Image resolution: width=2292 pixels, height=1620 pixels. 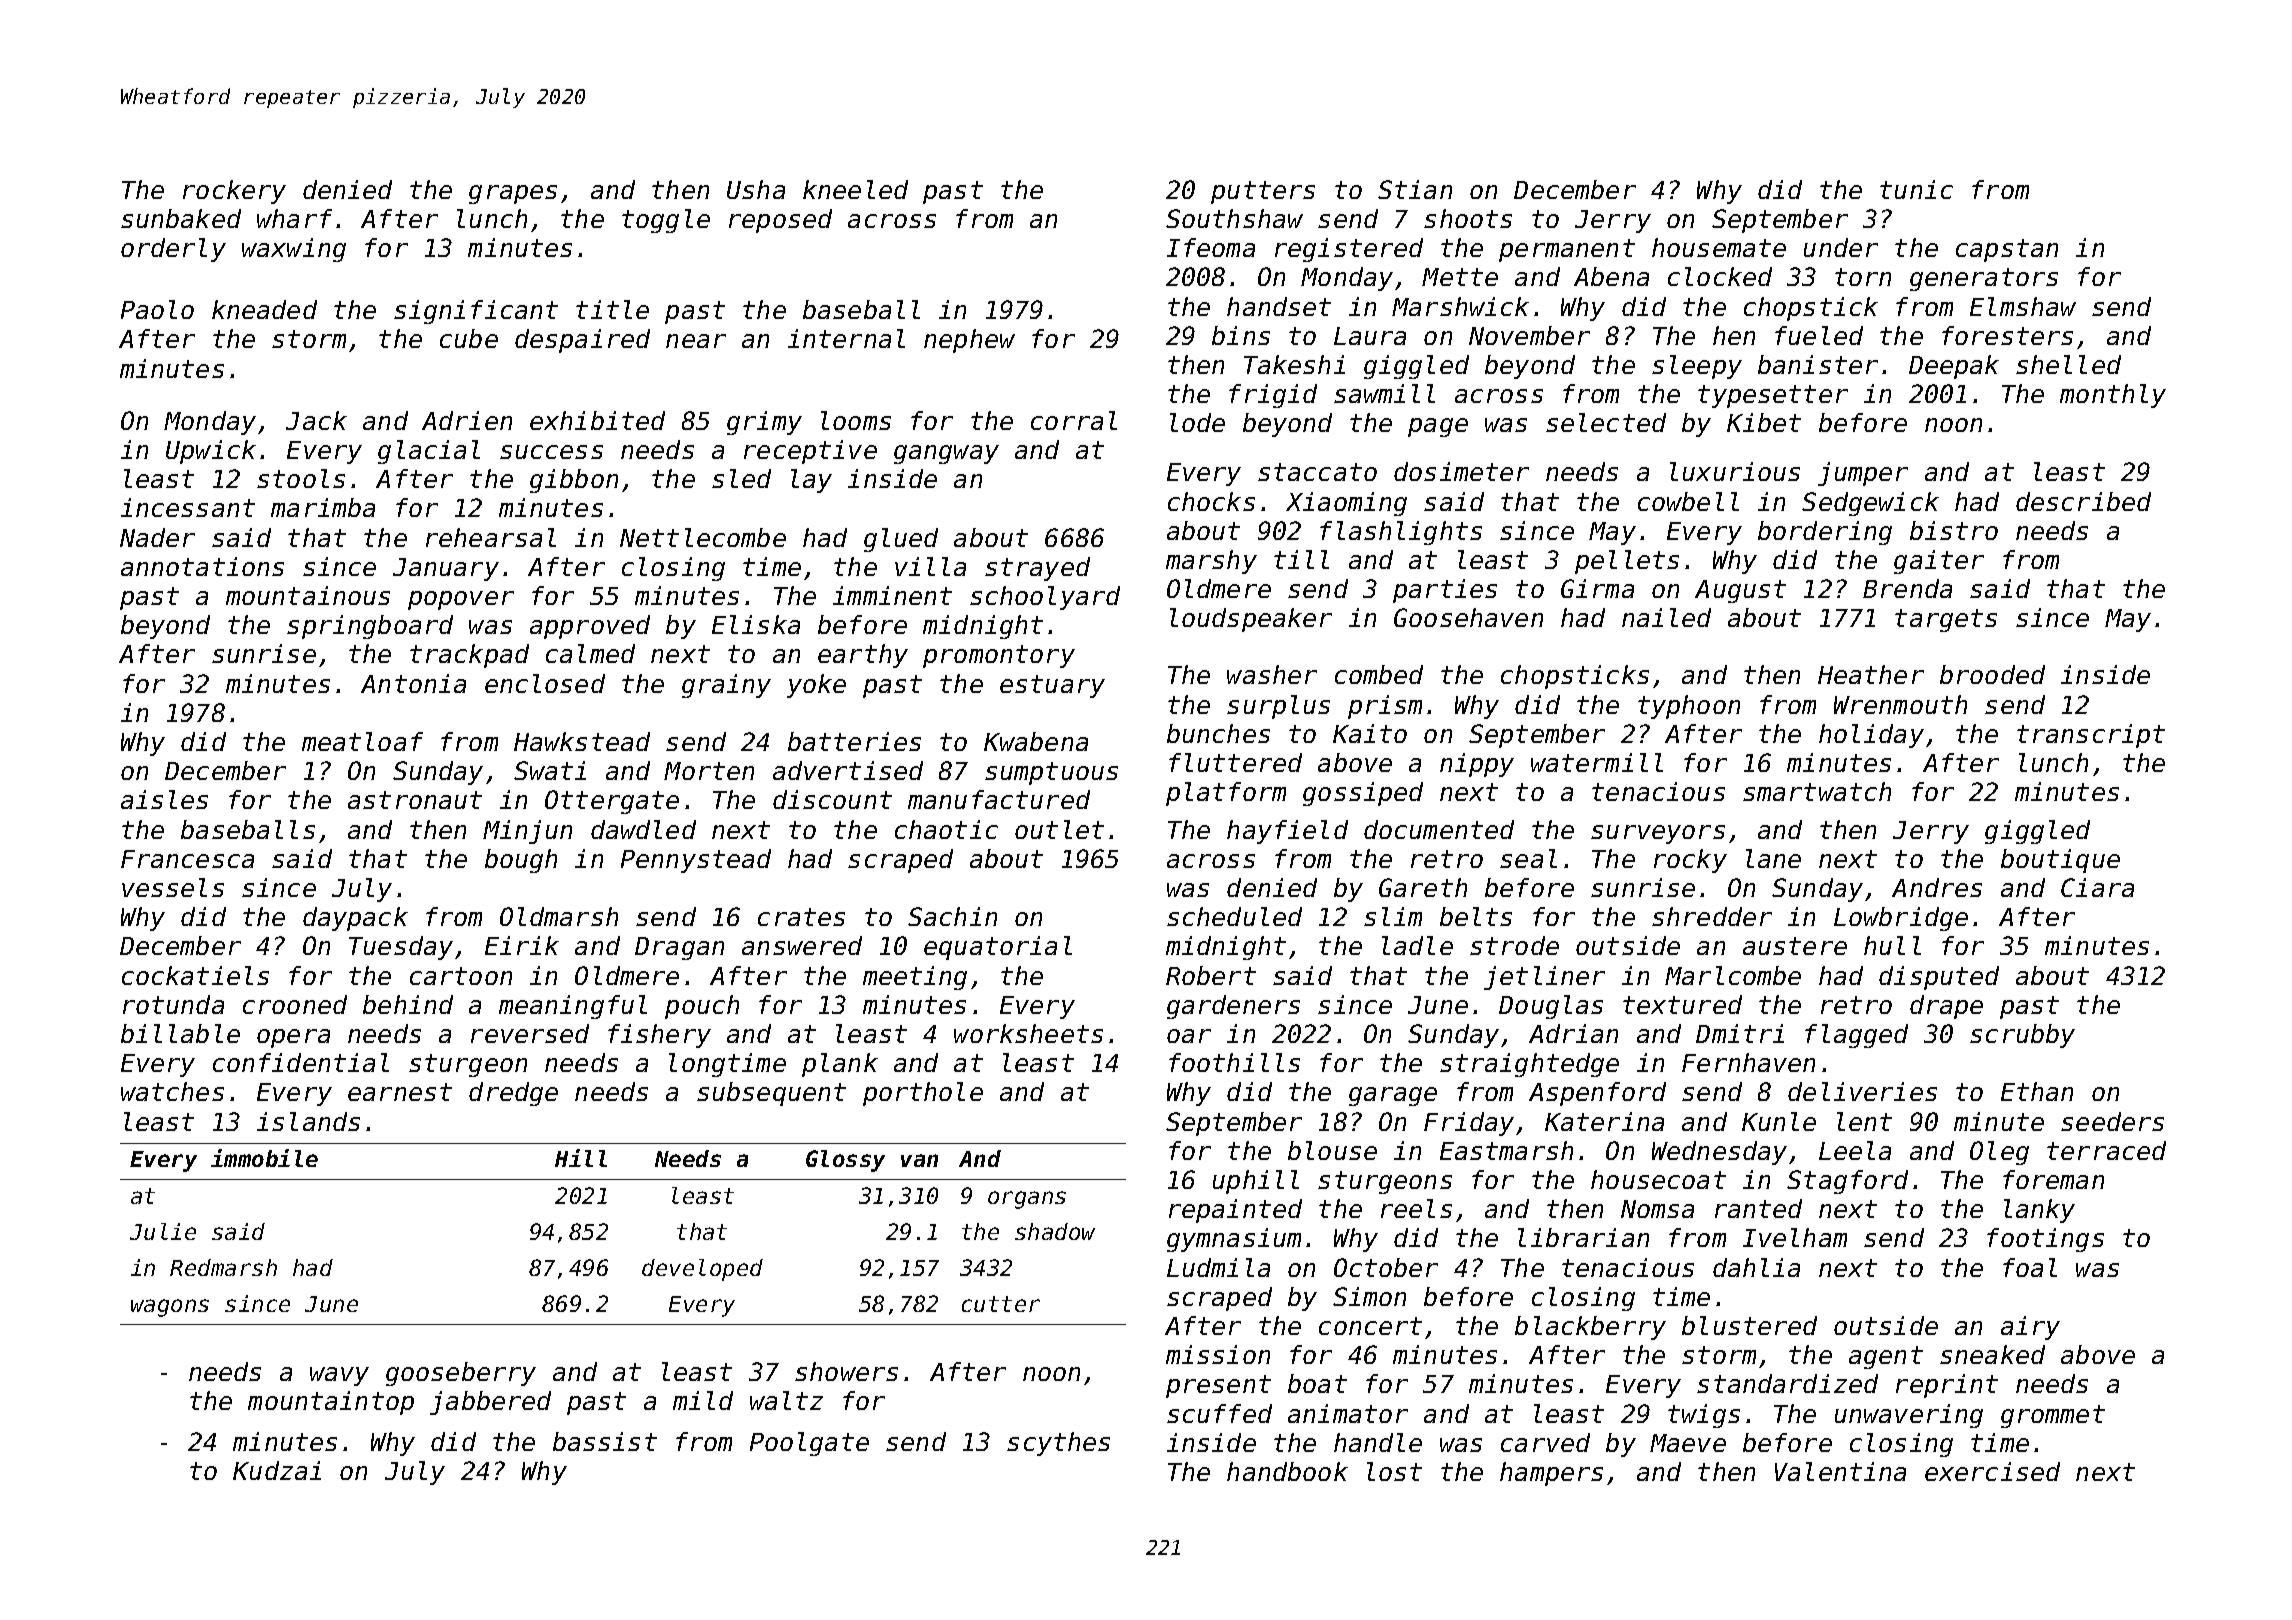 What do you see at coordinates (1378, 1442) in the screenshot?
I see `handle` at bounding box center [1378, 1442].
